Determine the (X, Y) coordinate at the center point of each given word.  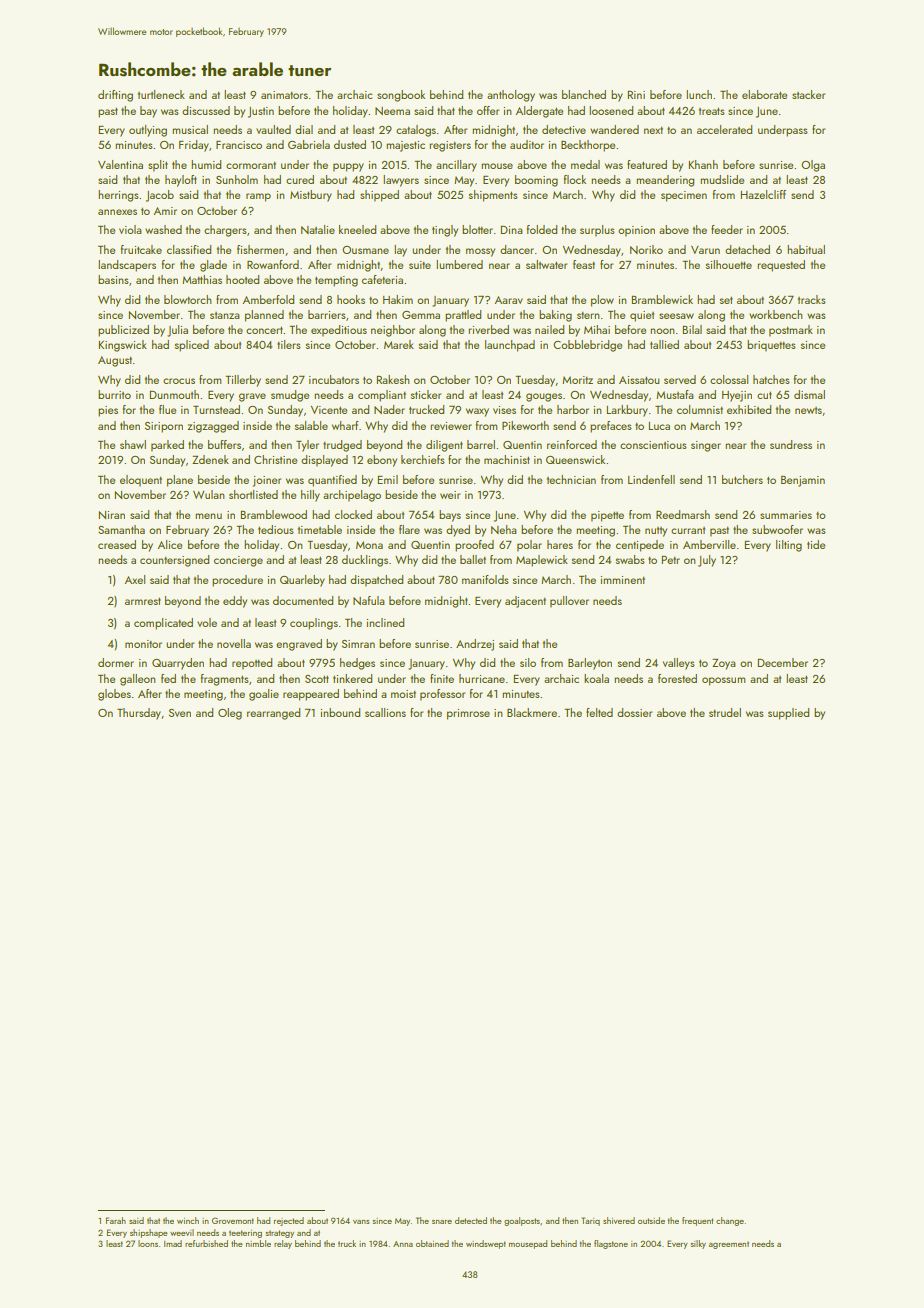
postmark (791, 331)
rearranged (273, 714)
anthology (511, 96)
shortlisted (253, 494)
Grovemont (233, 1220)
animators (284, 95)
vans (361, 1222)
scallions (385, 712)
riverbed (488, 329)
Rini (636, 95)
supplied (788, 714)
